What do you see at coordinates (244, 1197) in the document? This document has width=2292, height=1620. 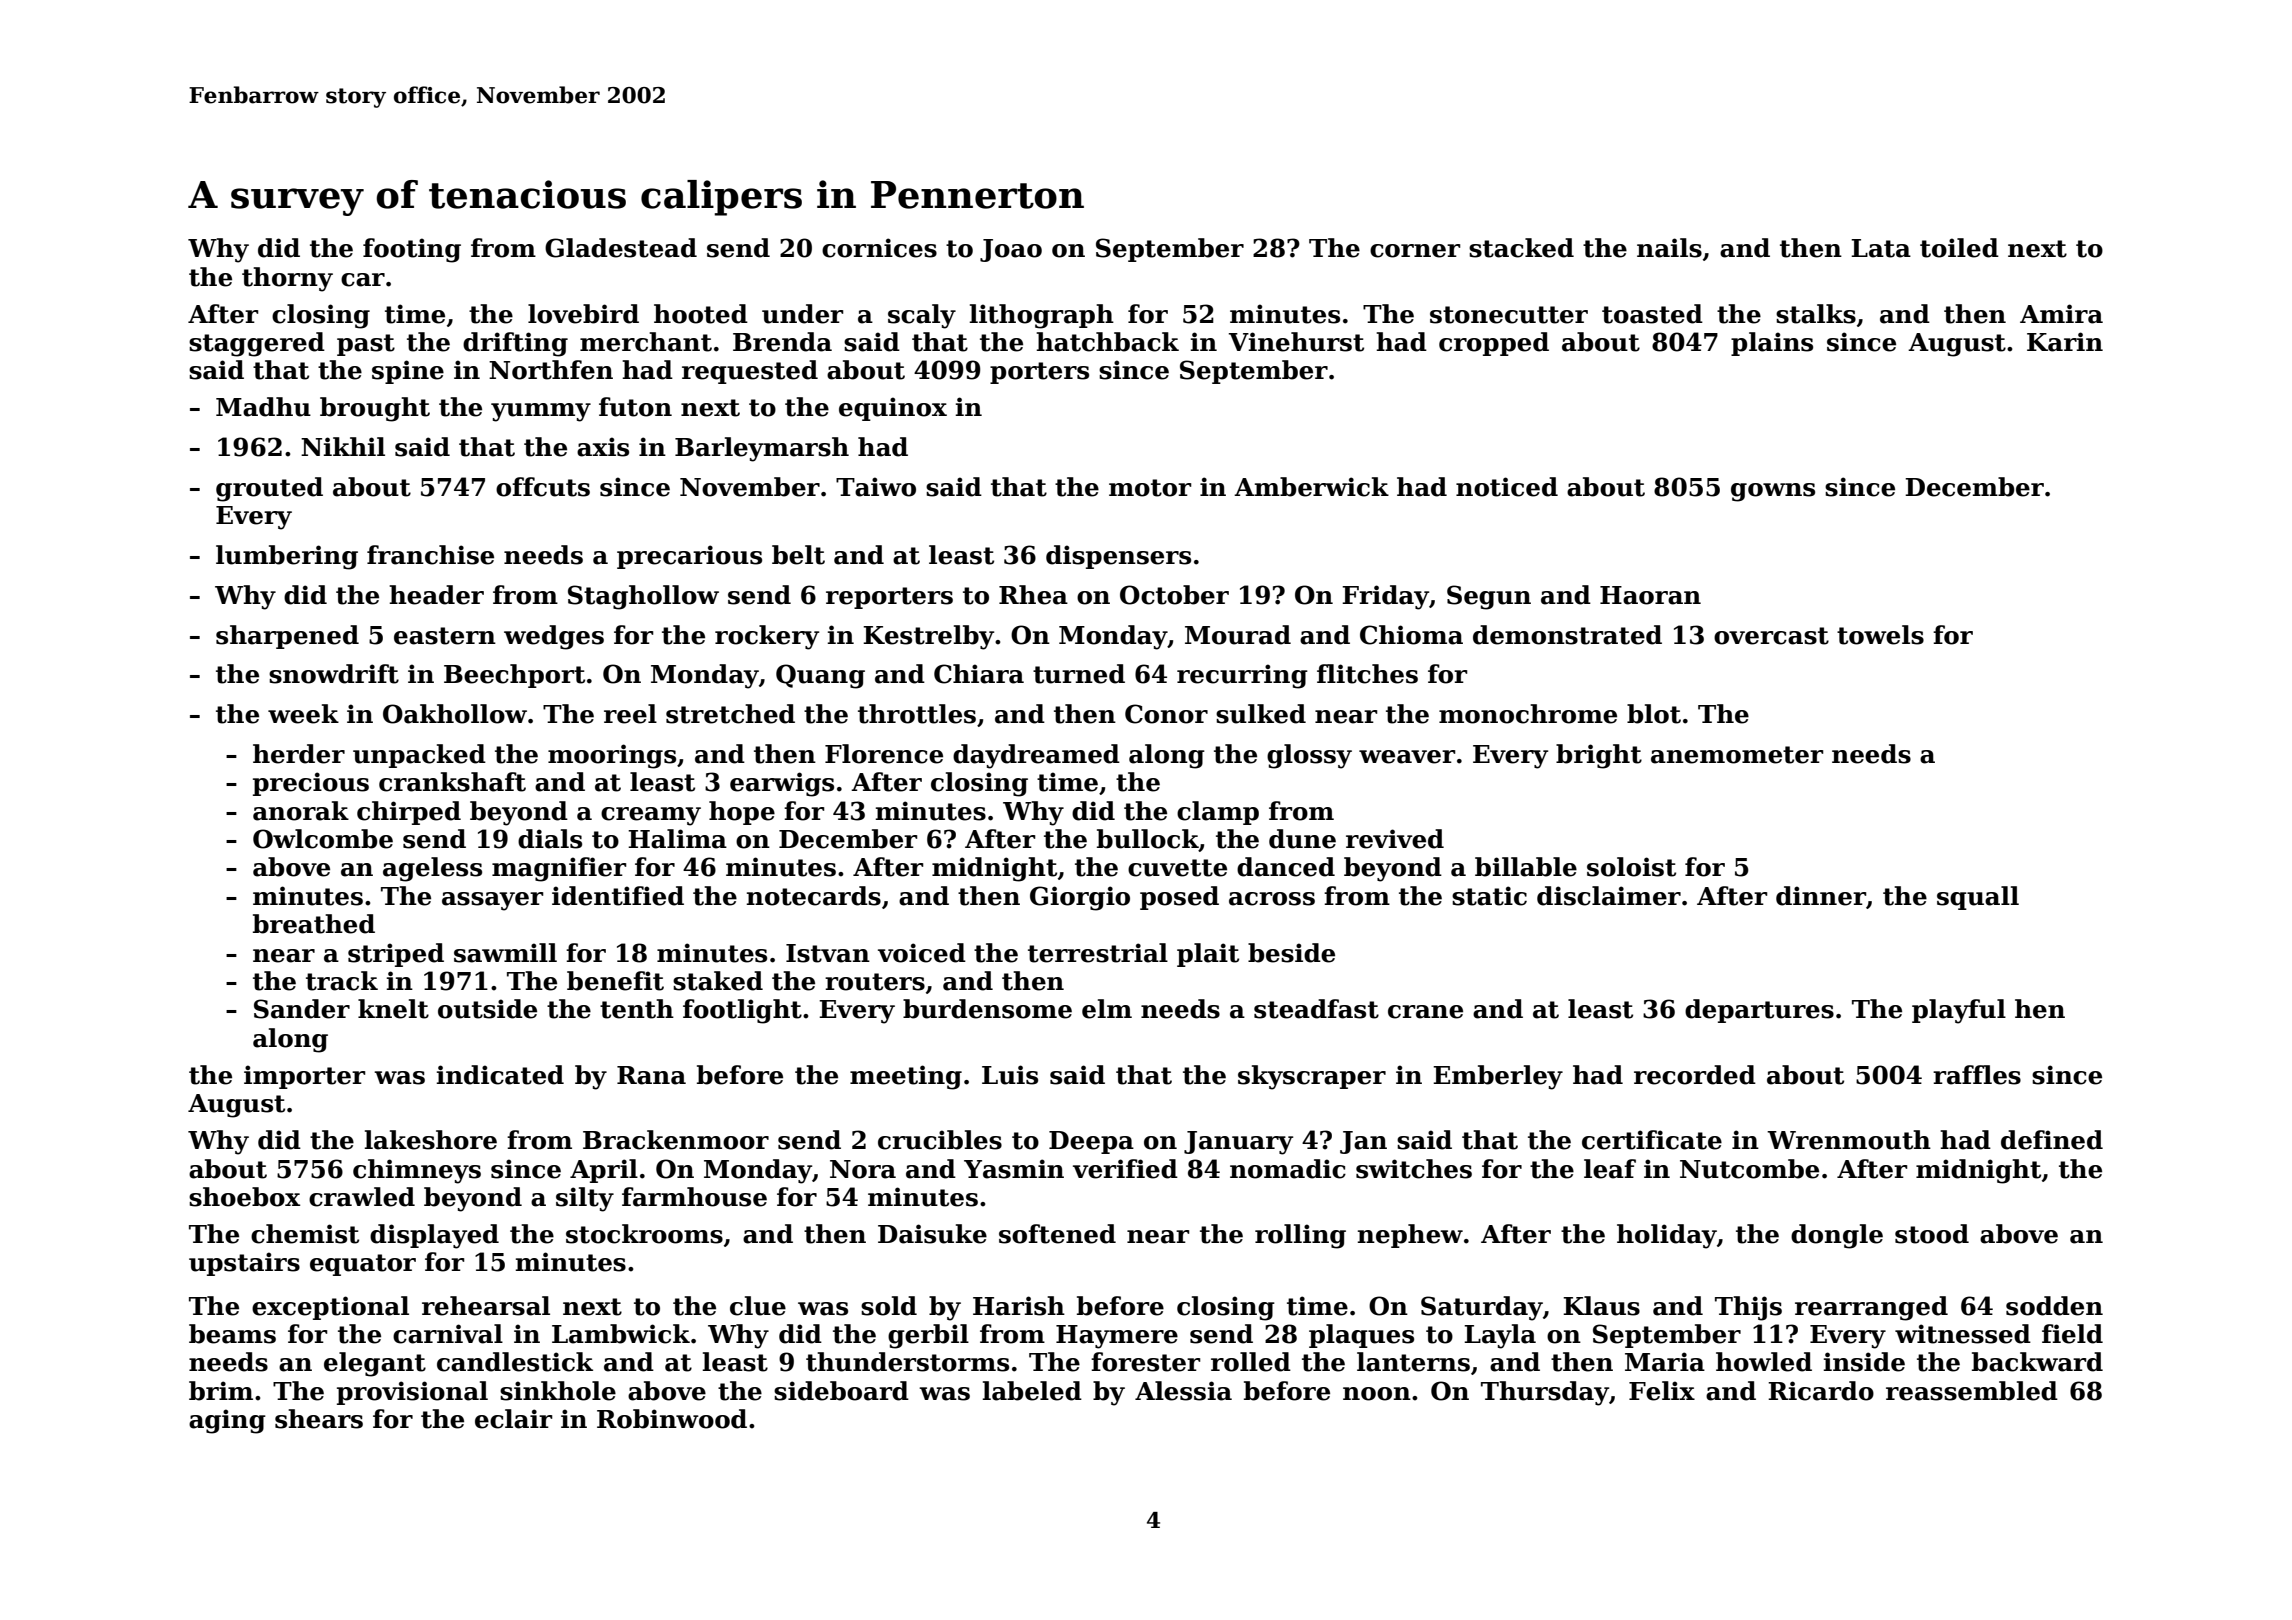 I see `shoebox` at bounding box center [244, 1197].
